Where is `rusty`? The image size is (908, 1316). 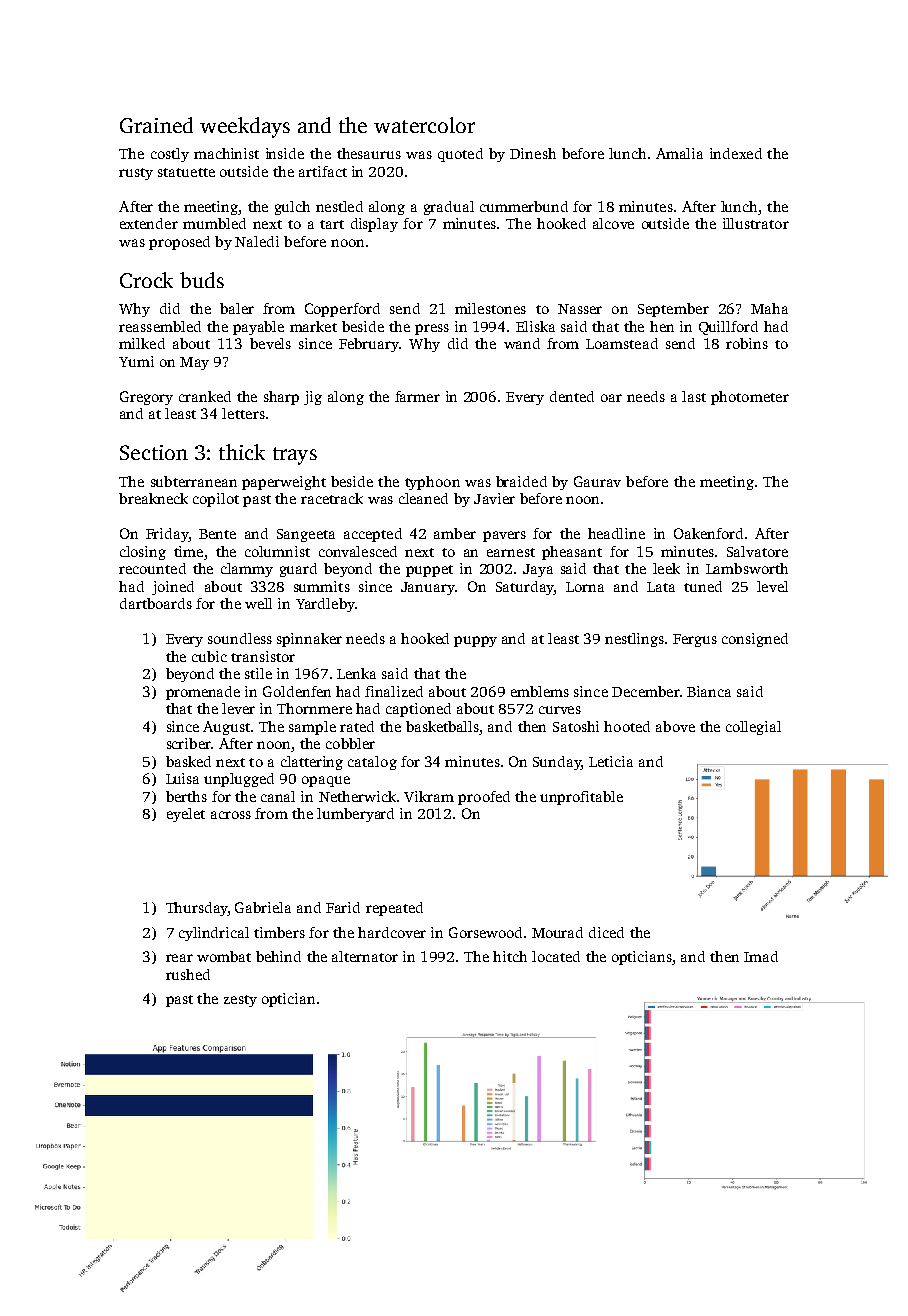
rusty is located at coordinates (136, 174).
